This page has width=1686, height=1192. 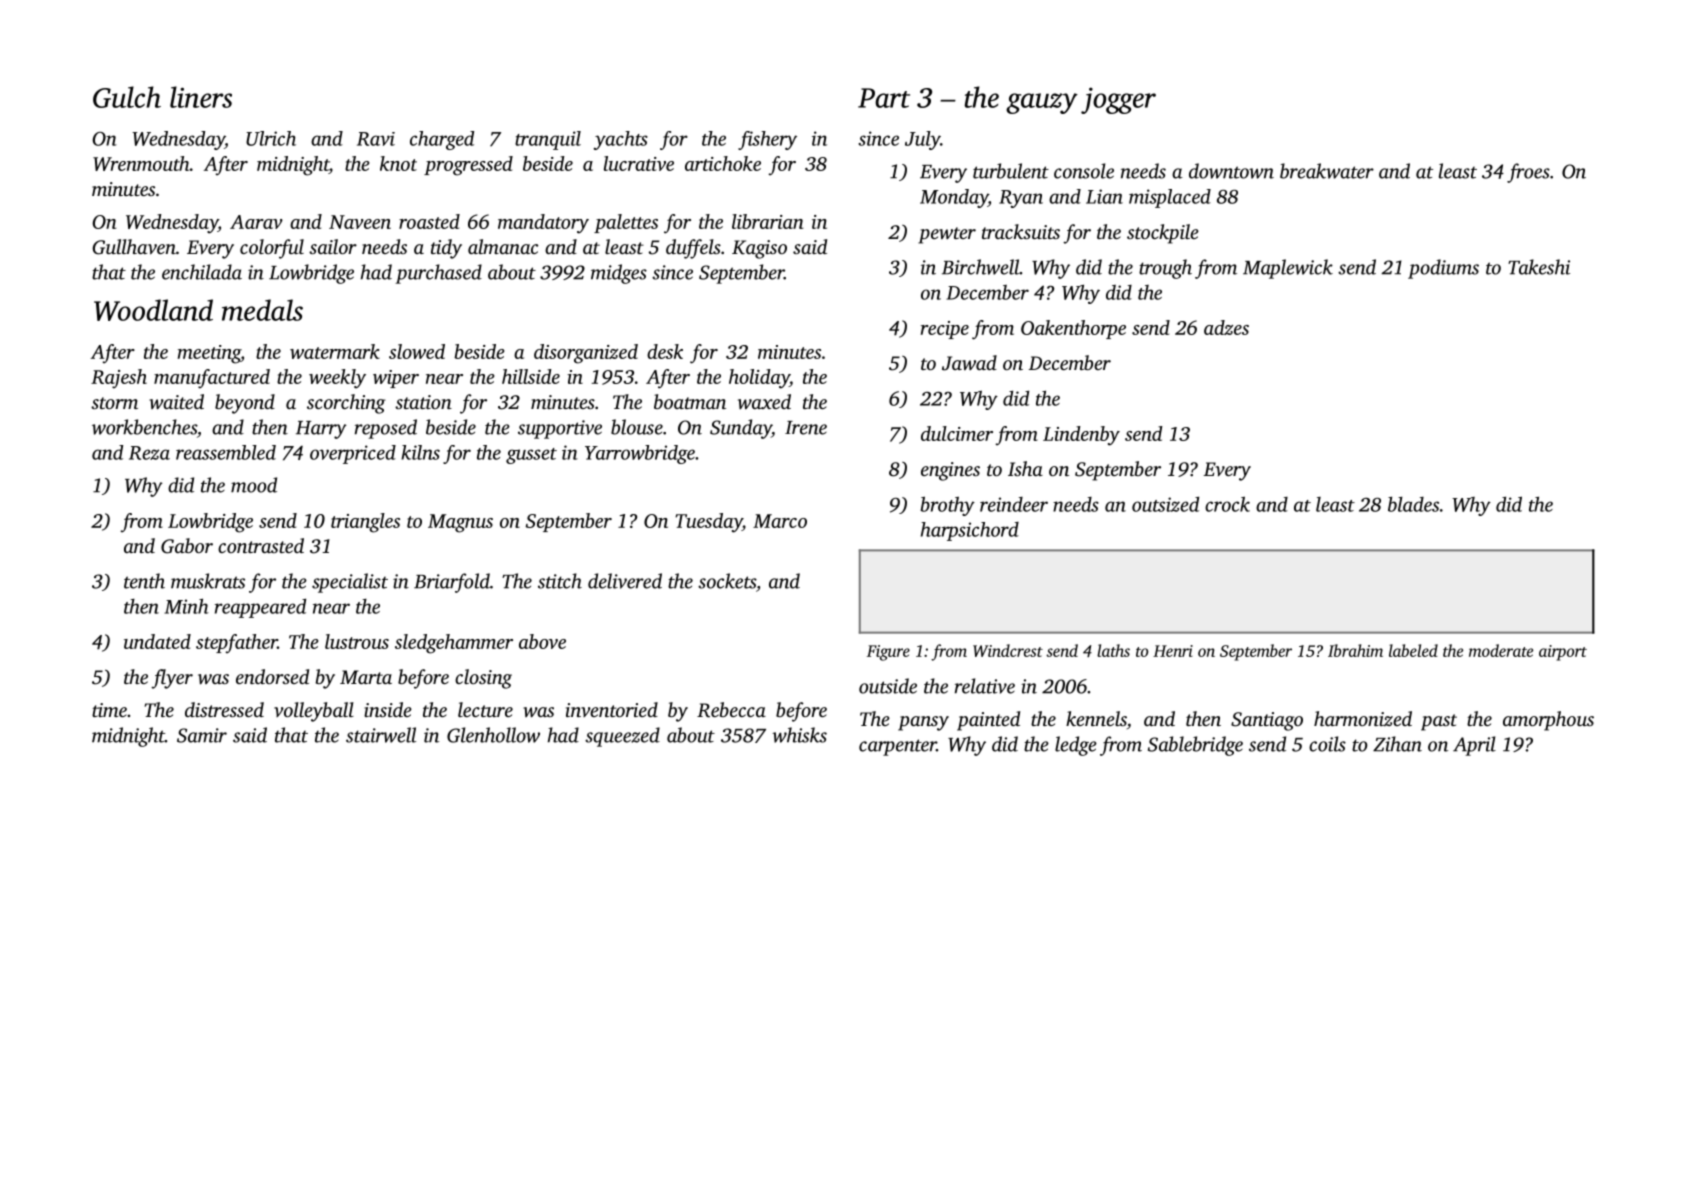 I want to click on Briarfold, so click(x=452, y=583).
